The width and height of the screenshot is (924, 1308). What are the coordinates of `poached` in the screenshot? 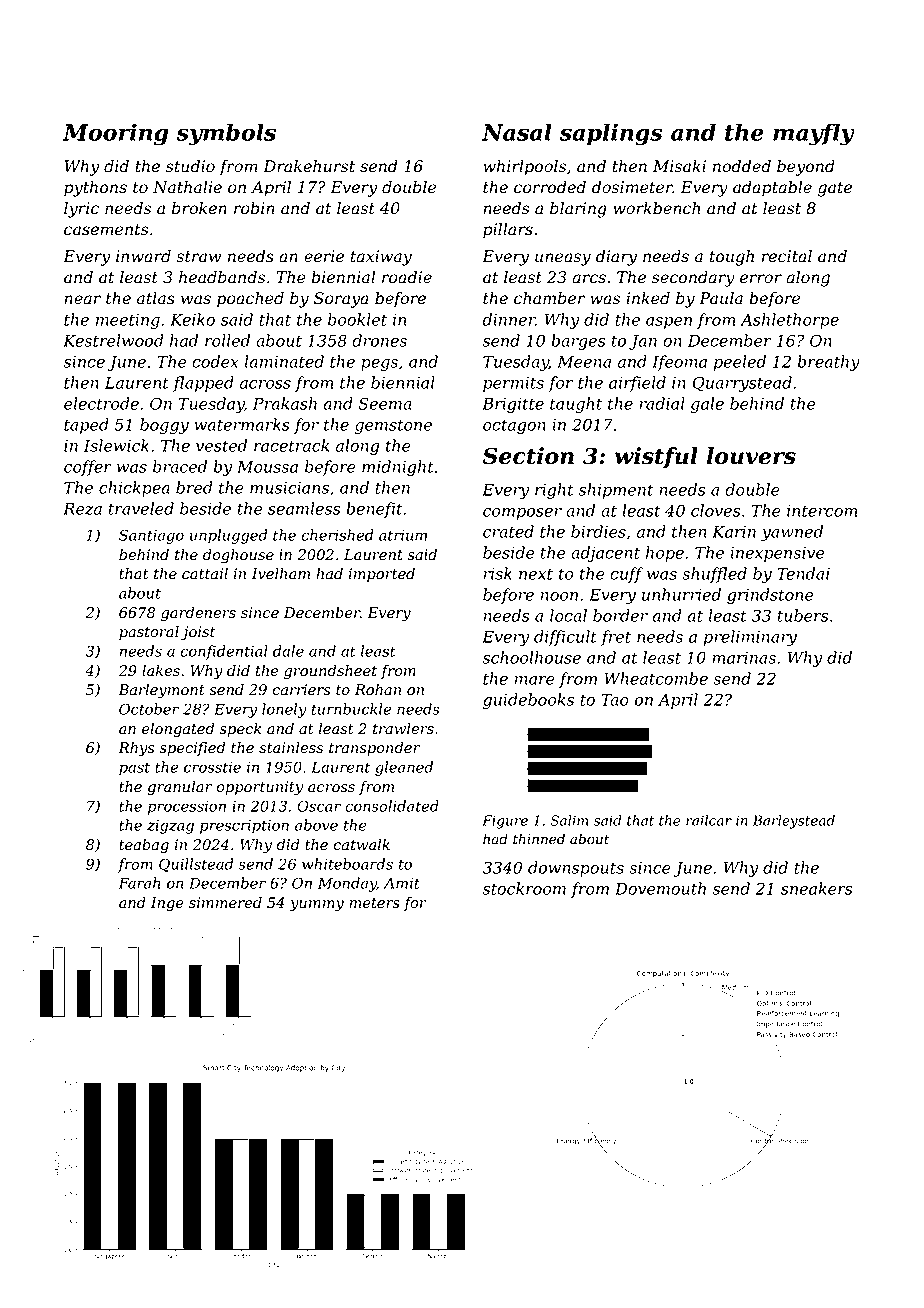 It's located at (250, 300).
